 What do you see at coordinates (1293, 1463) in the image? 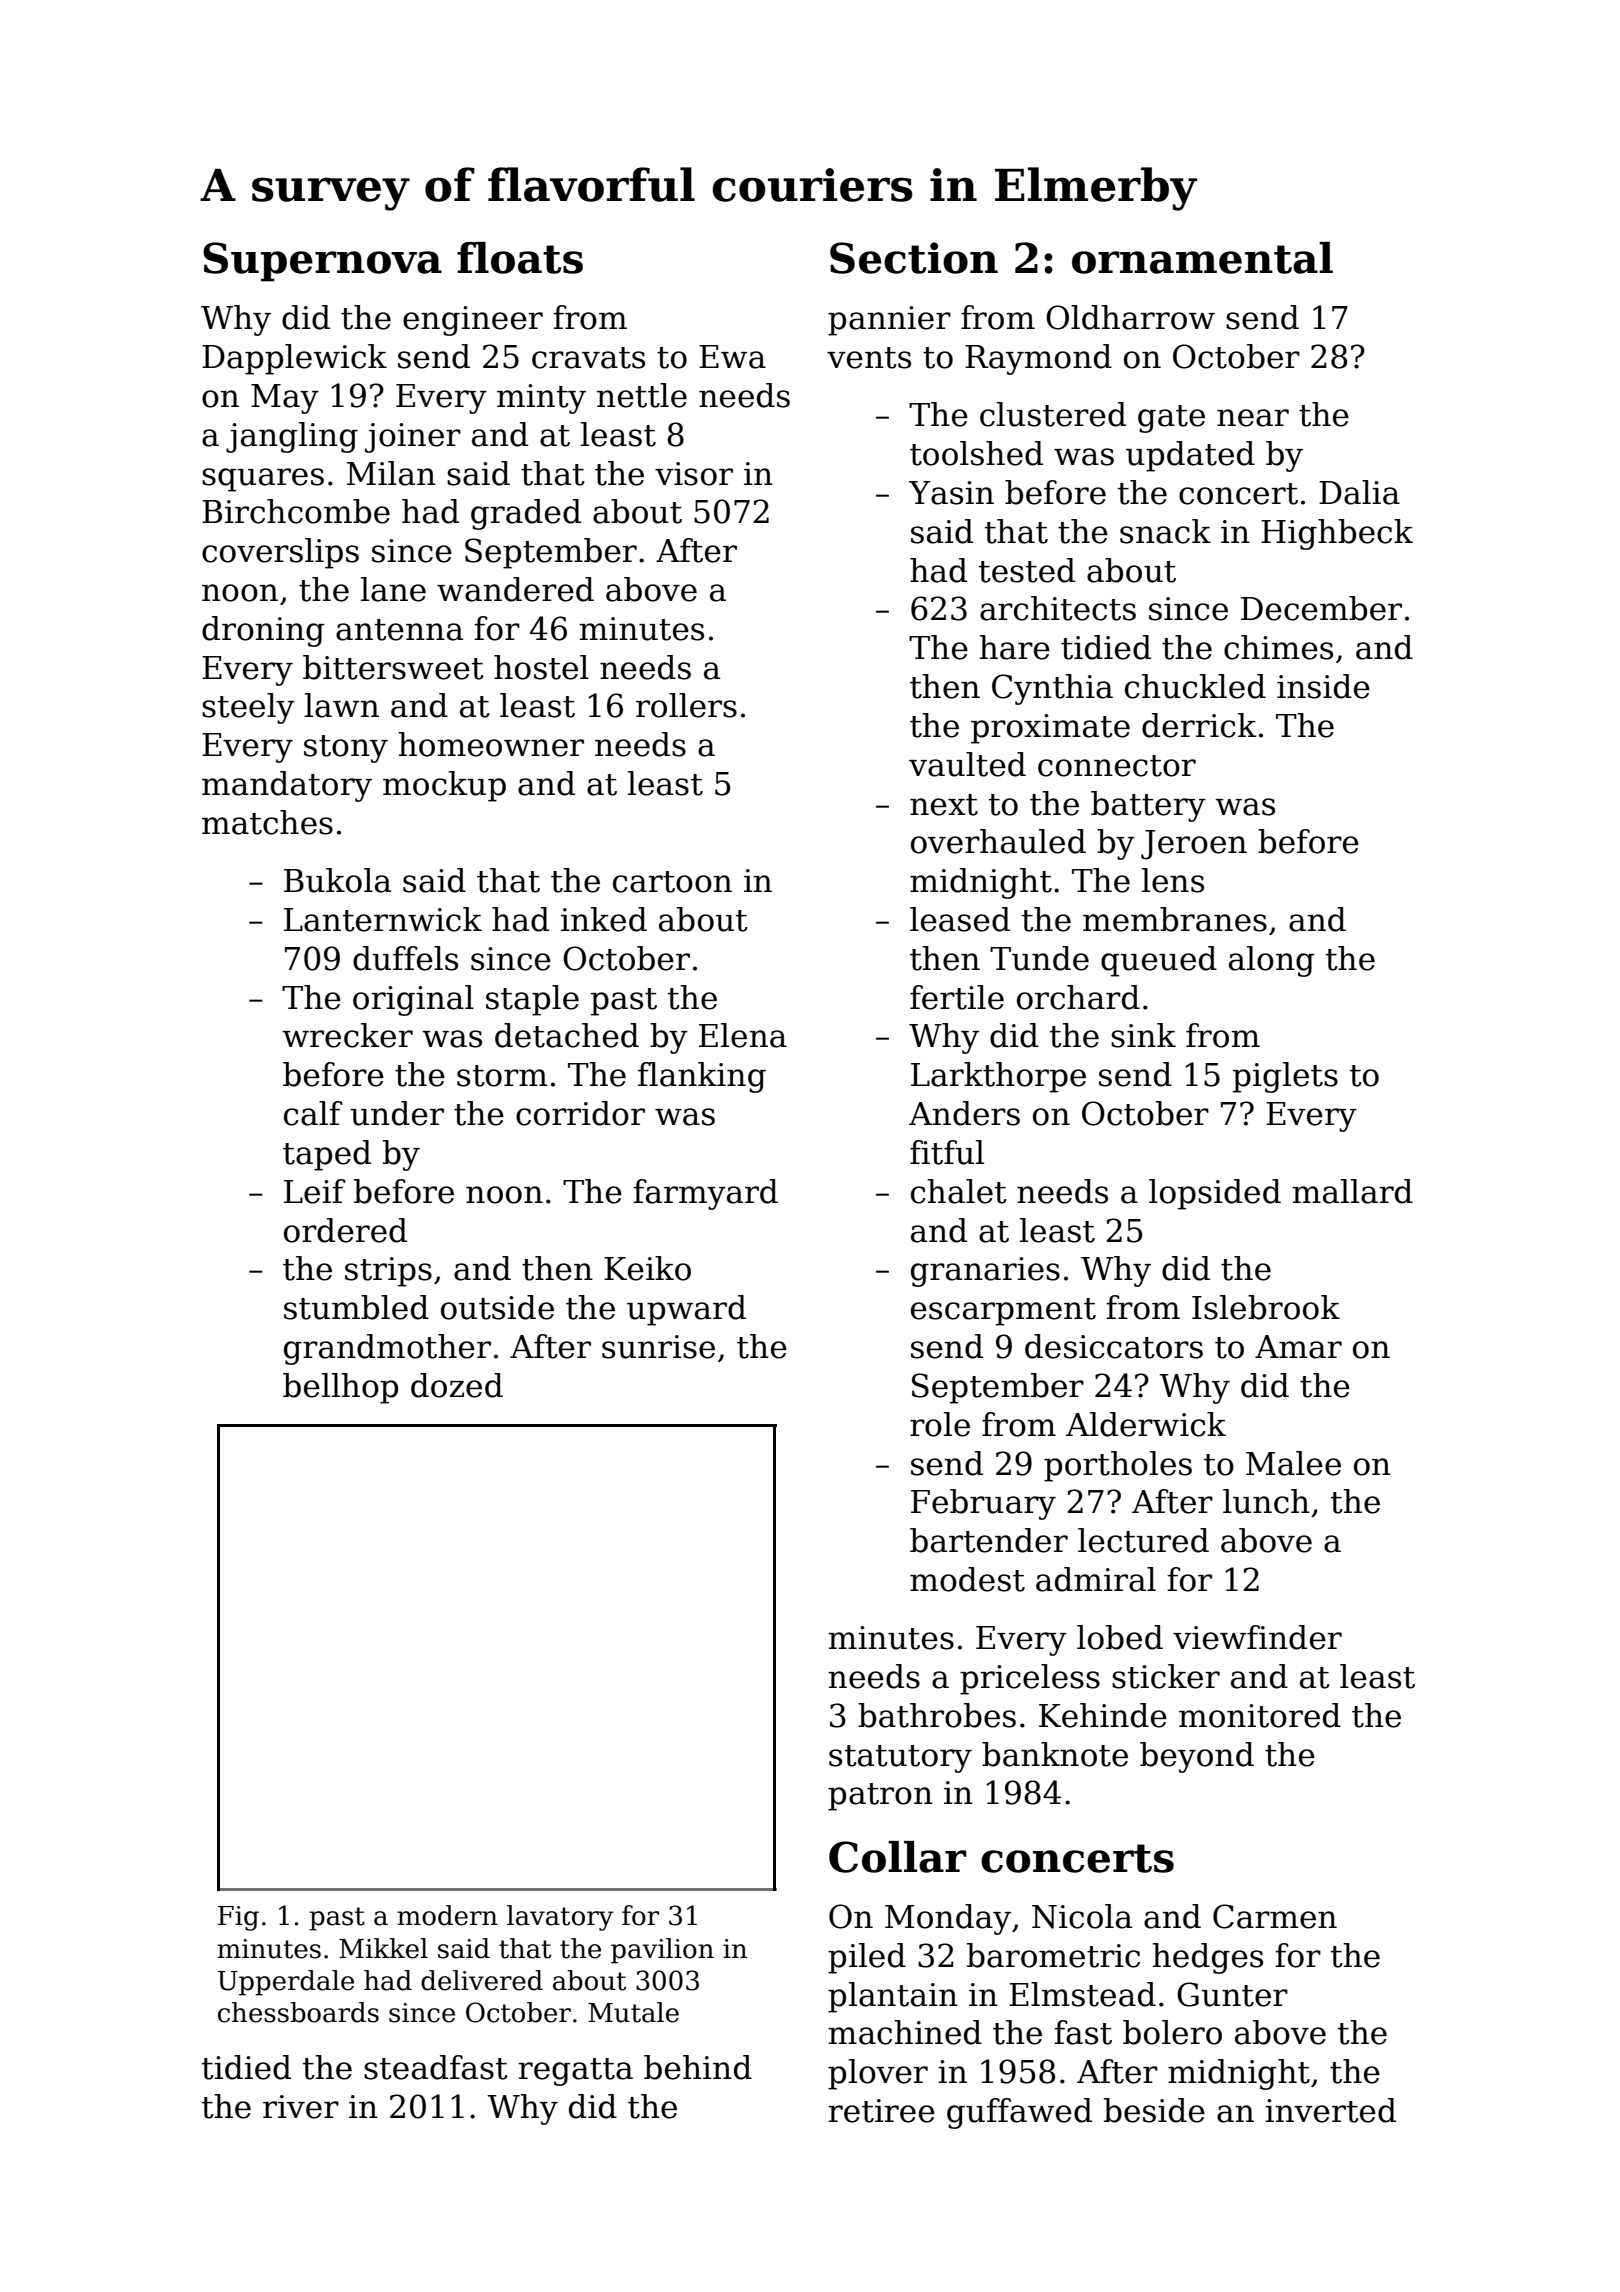
I see `Malee` at bounding box center [1293, 1463].
